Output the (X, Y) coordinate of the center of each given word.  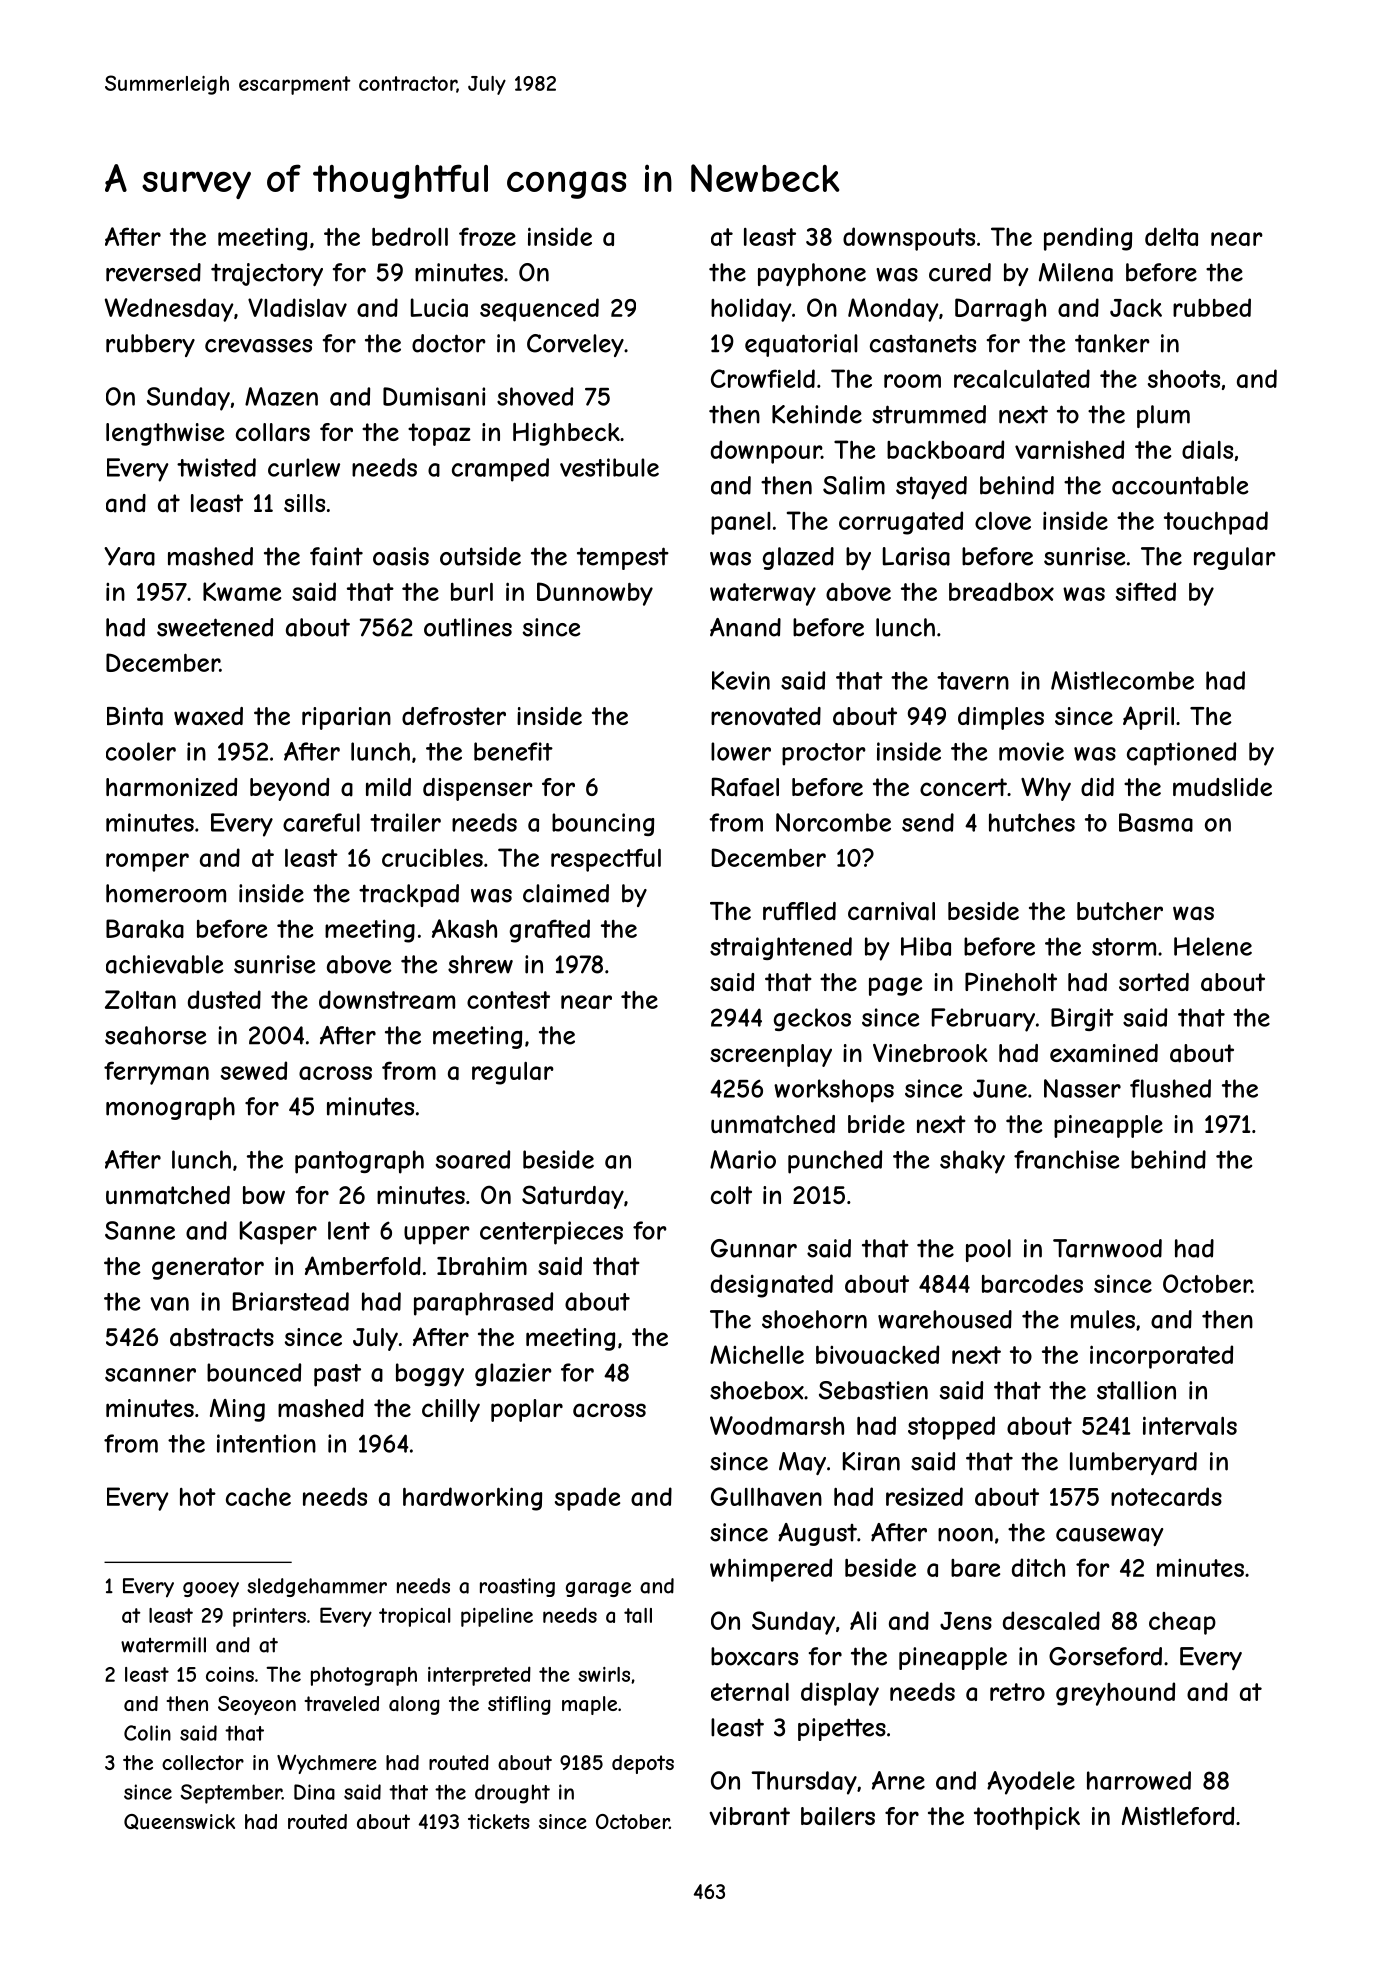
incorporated (1161, 1357)
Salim (854, 485)
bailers (838, 1816)
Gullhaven (766, 1496)
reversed (153, 272)
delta (1171, 236)
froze (487, 236)
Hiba (926, 946)
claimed (566, 893)
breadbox (1001, 591)
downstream (387, 999)
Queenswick (179, 1822)
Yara (129, 556)
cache (258, 1497)
